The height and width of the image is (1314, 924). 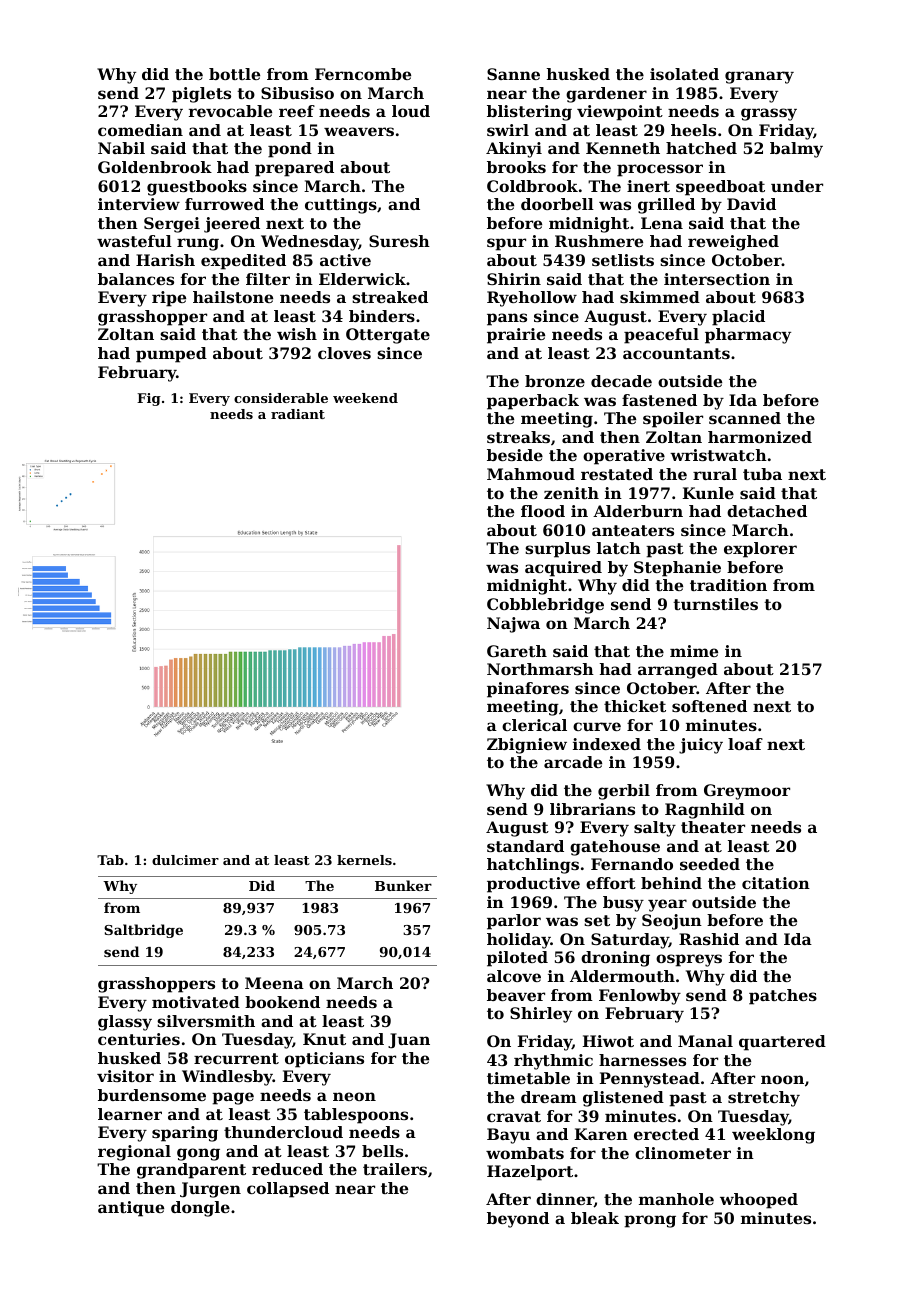 I want to click on radiant, so click(x=298, y=414).
